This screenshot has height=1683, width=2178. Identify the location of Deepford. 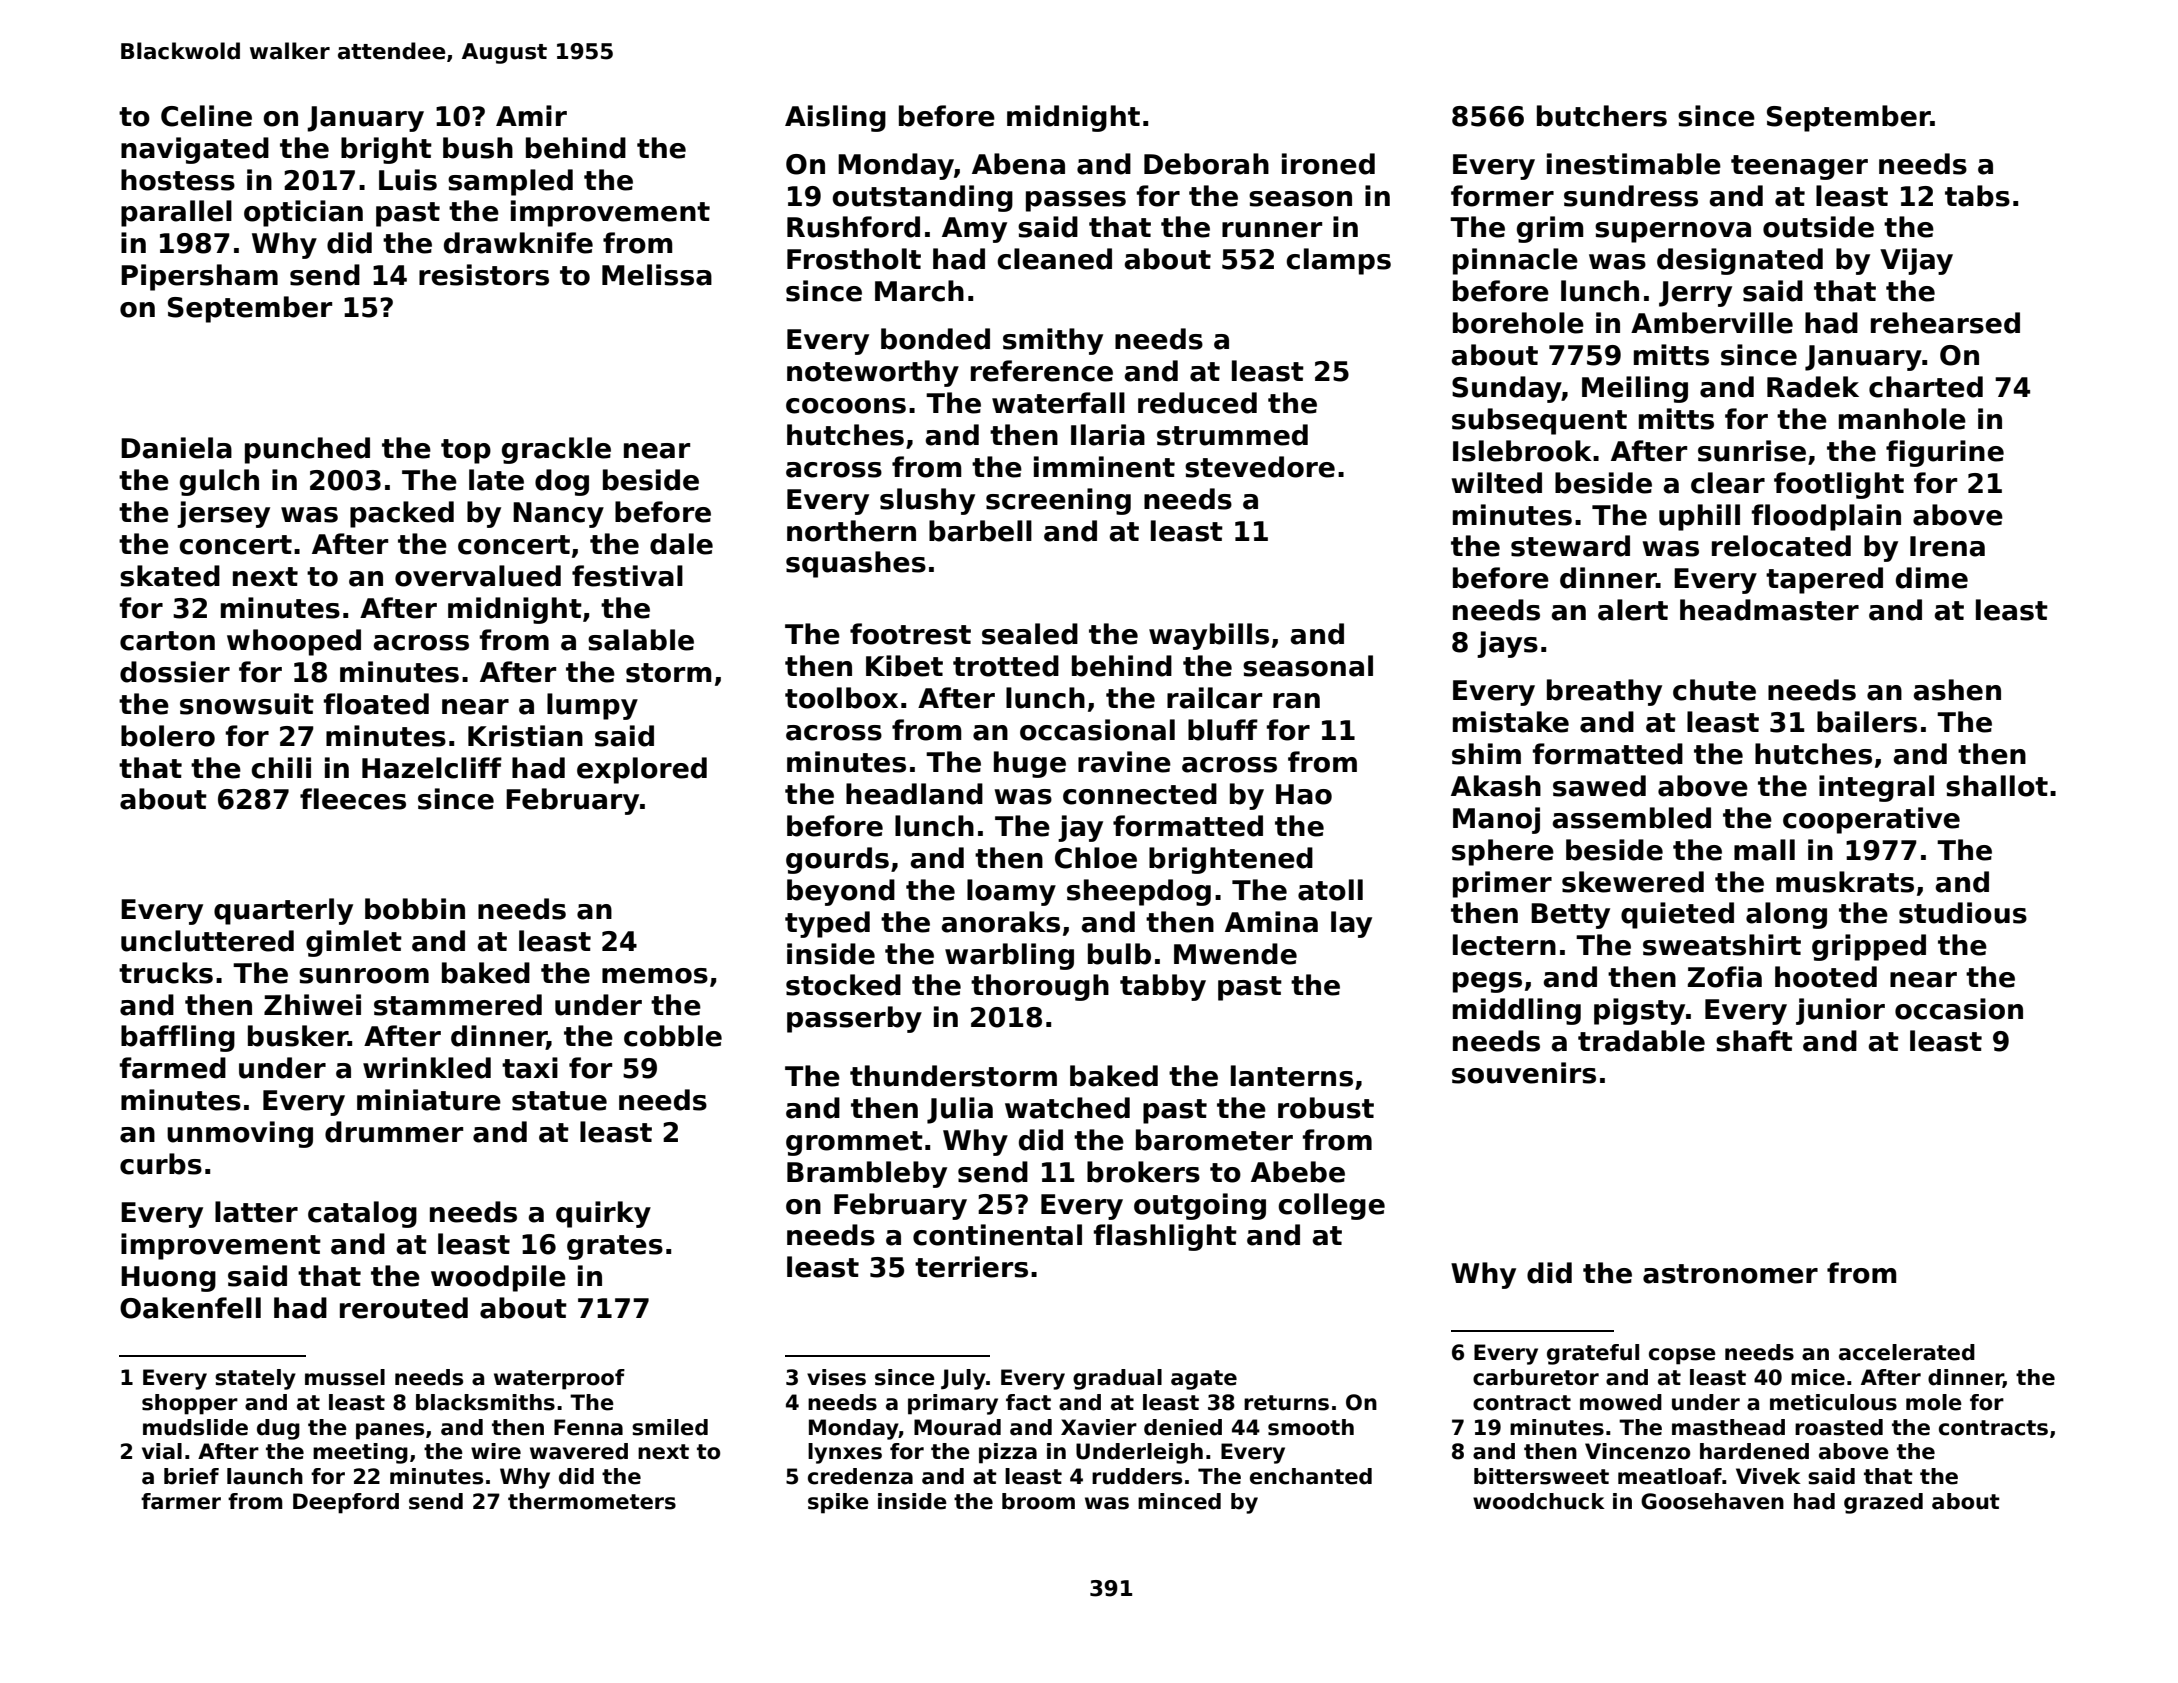
(346, 1503).
